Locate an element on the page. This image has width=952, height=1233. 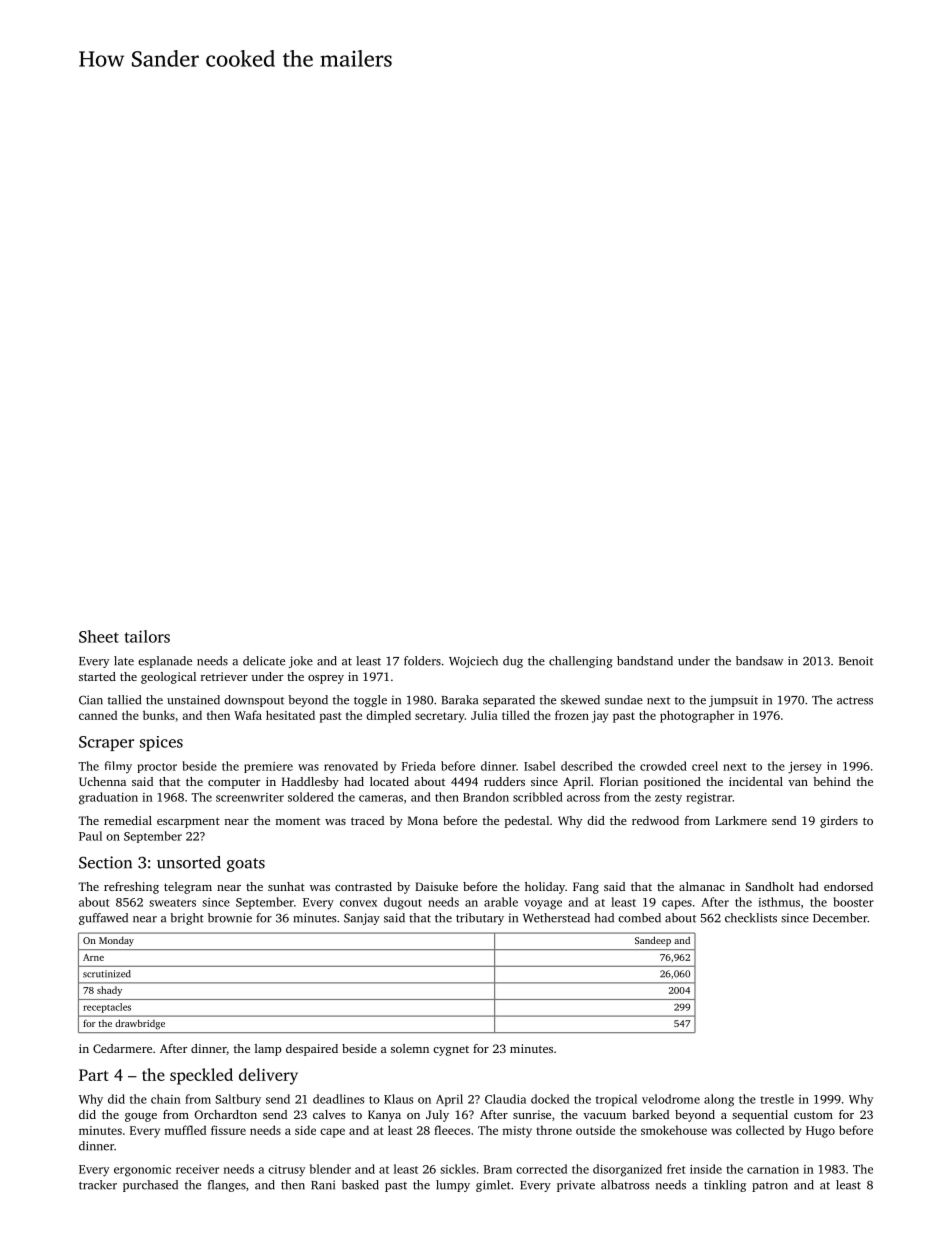
jumpsuit is located at coordinates (733, 701).
